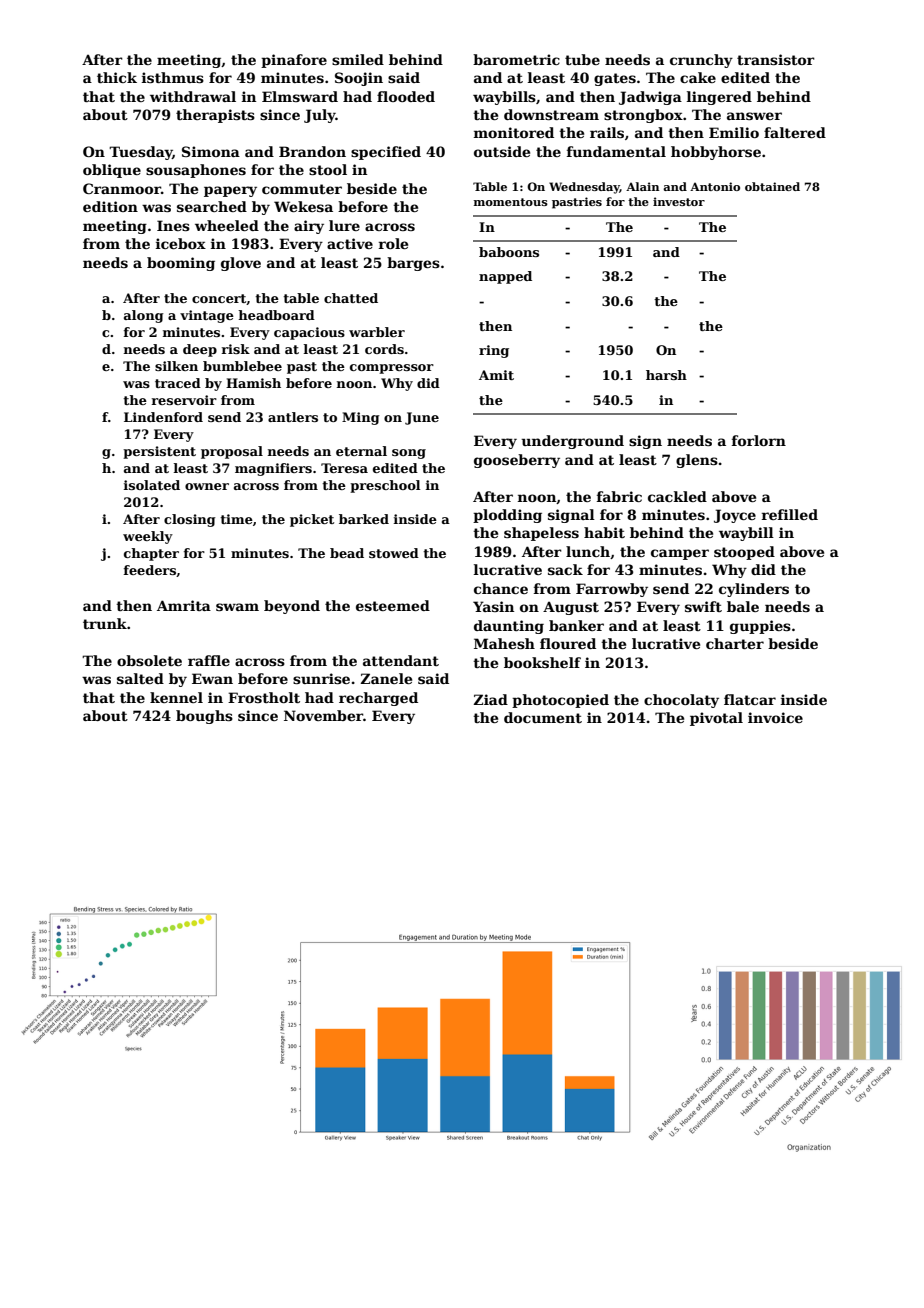  What do you see at coordinates (509, 252) in the page?
I see `baboons` at bounding box center [509, 252].
